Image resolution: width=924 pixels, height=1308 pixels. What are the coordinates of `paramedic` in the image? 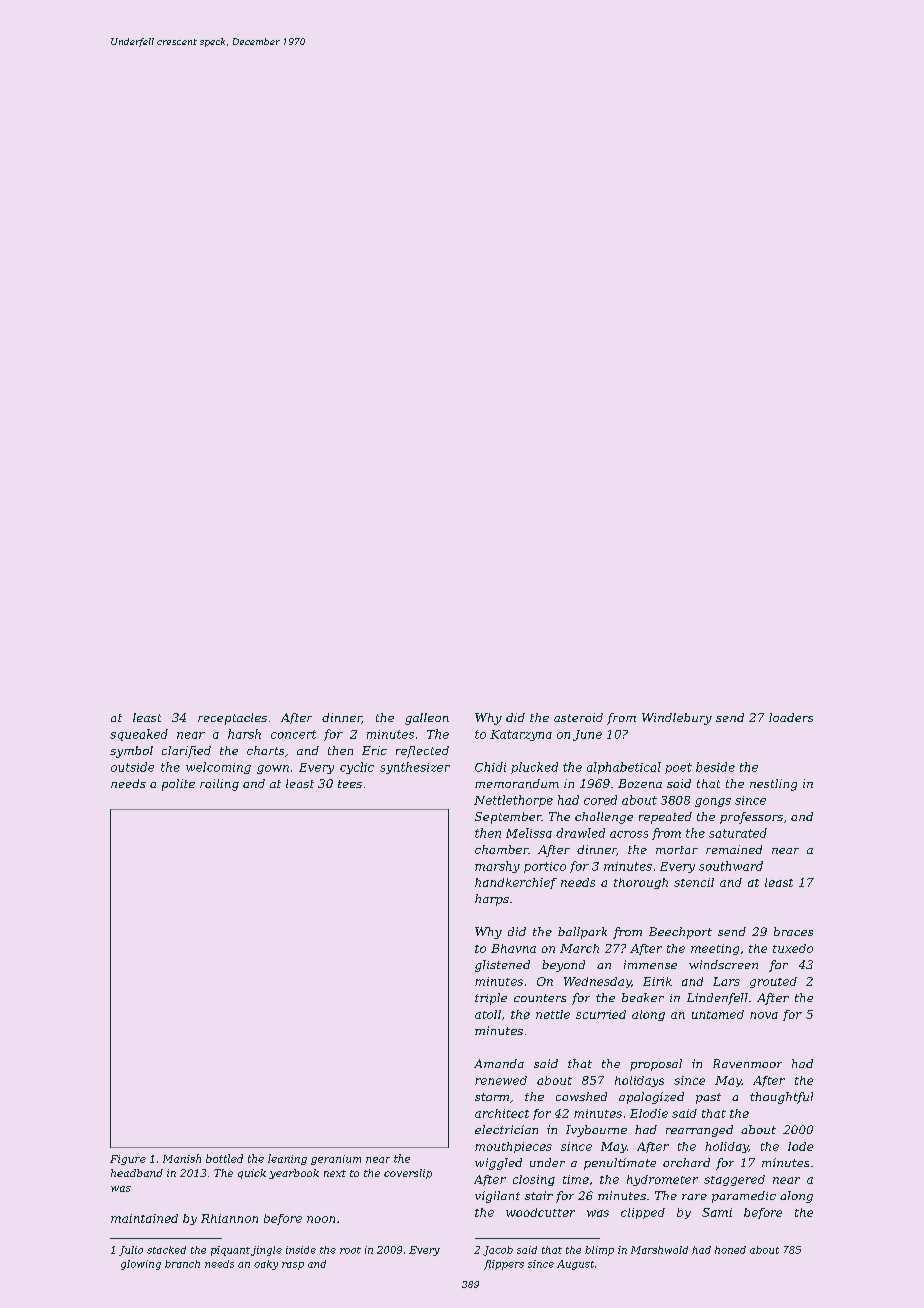 It's located at (744, 1197).
